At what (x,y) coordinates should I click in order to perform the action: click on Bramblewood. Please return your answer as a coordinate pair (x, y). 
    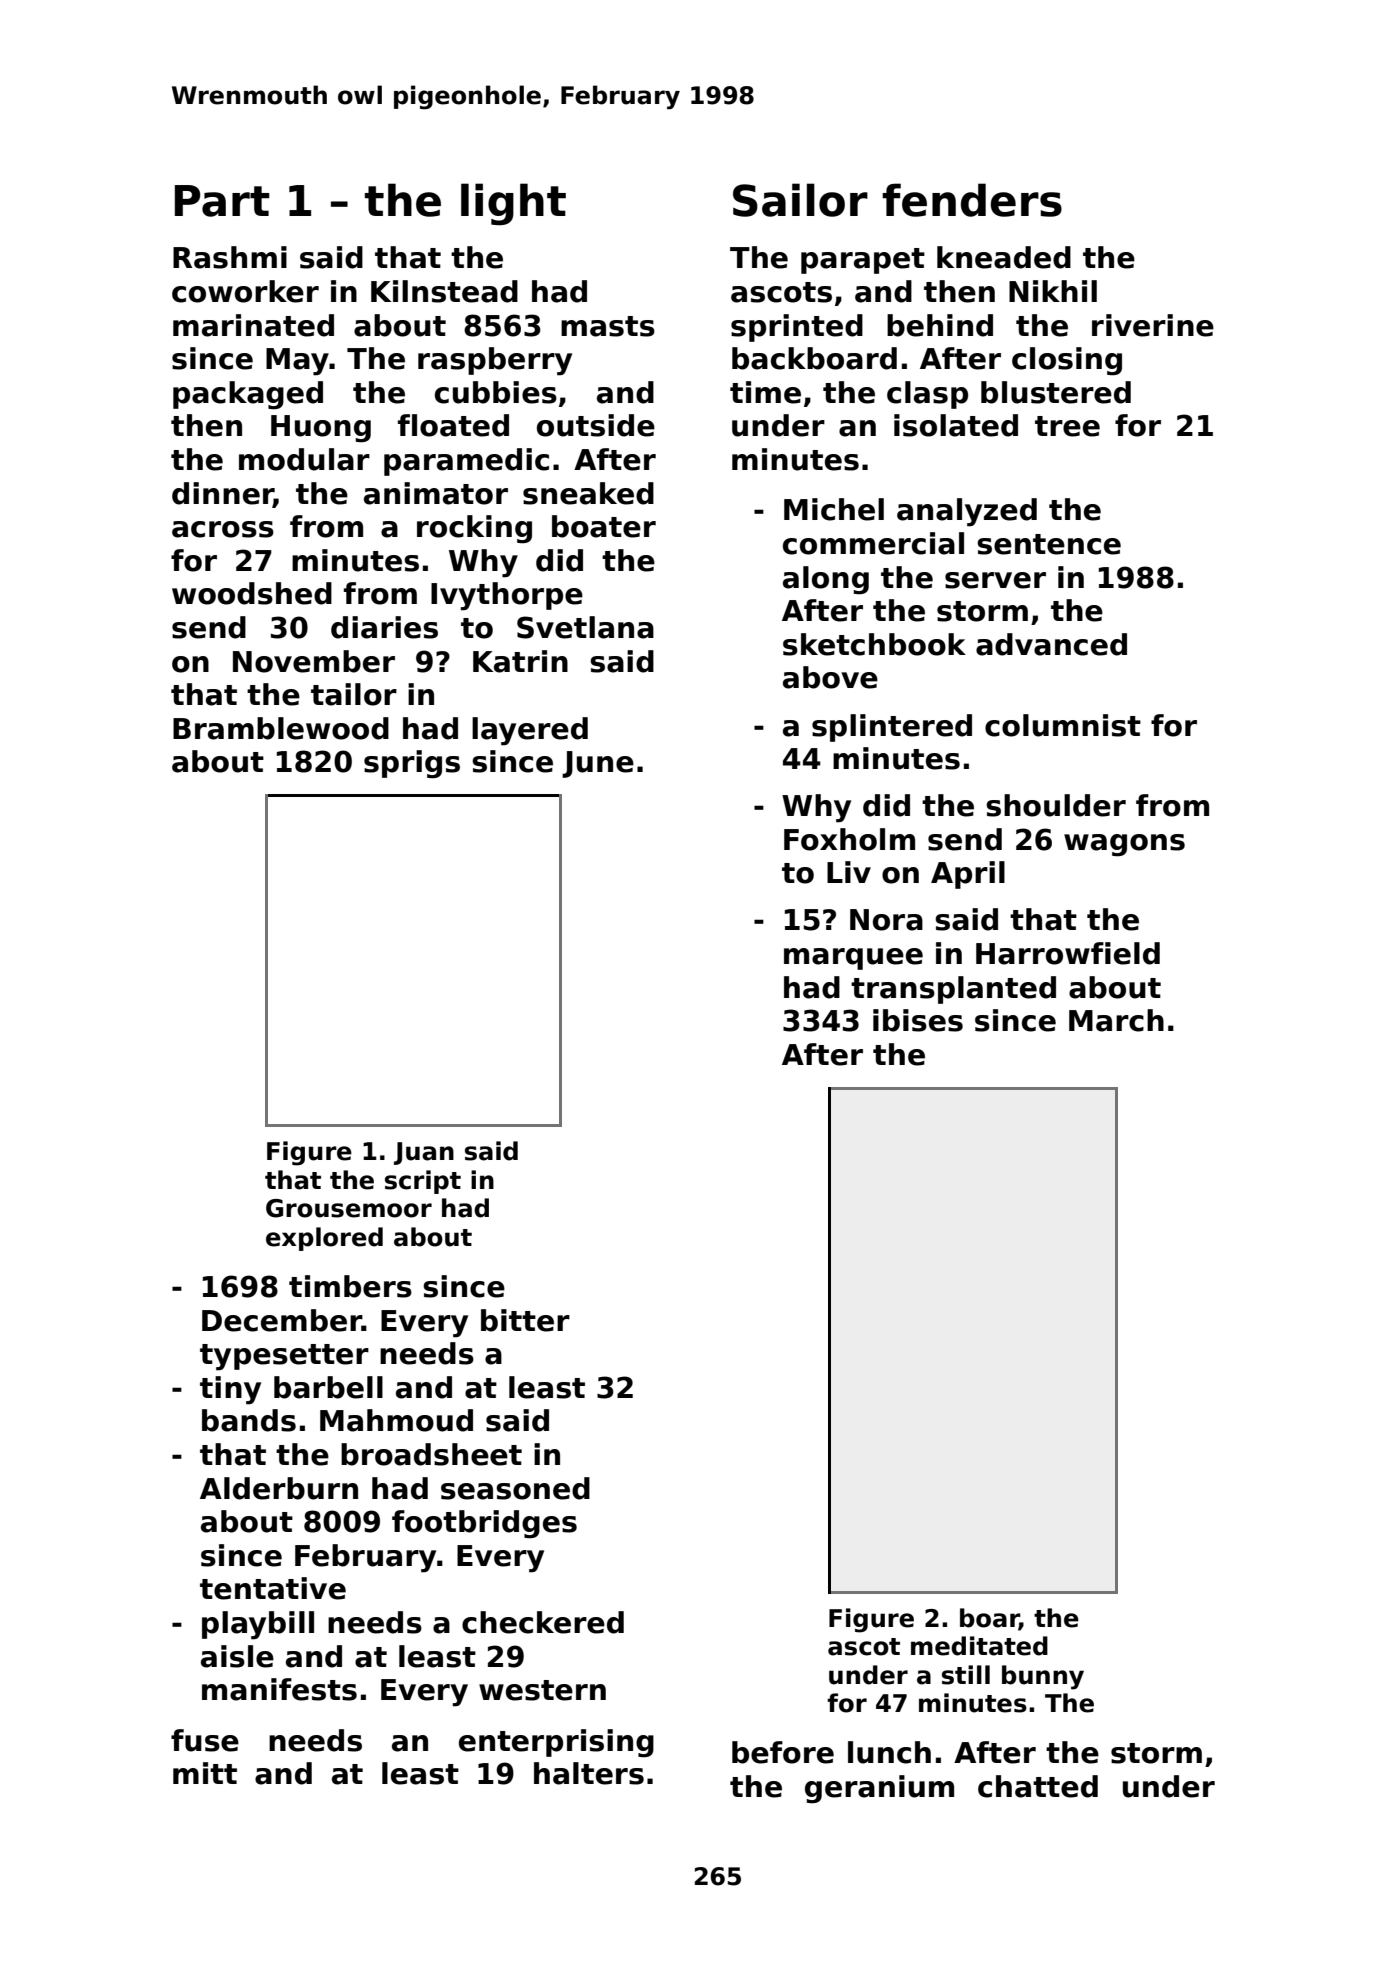
    Looking at the image, I should click on (281, 728).
